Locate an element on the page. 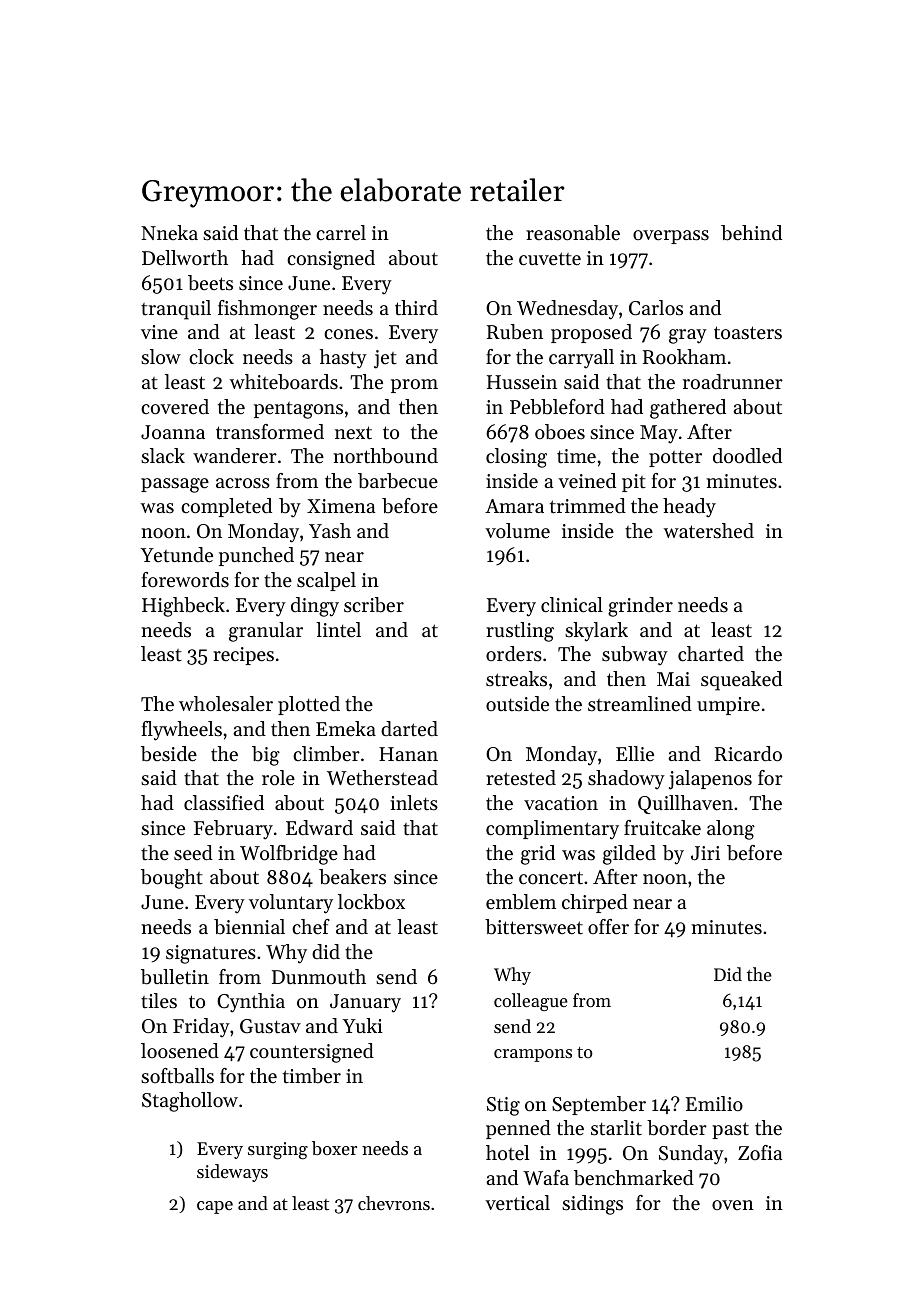 The height and width of the page is (1311, 924). Carlos is located at coordinates (656, 308).
